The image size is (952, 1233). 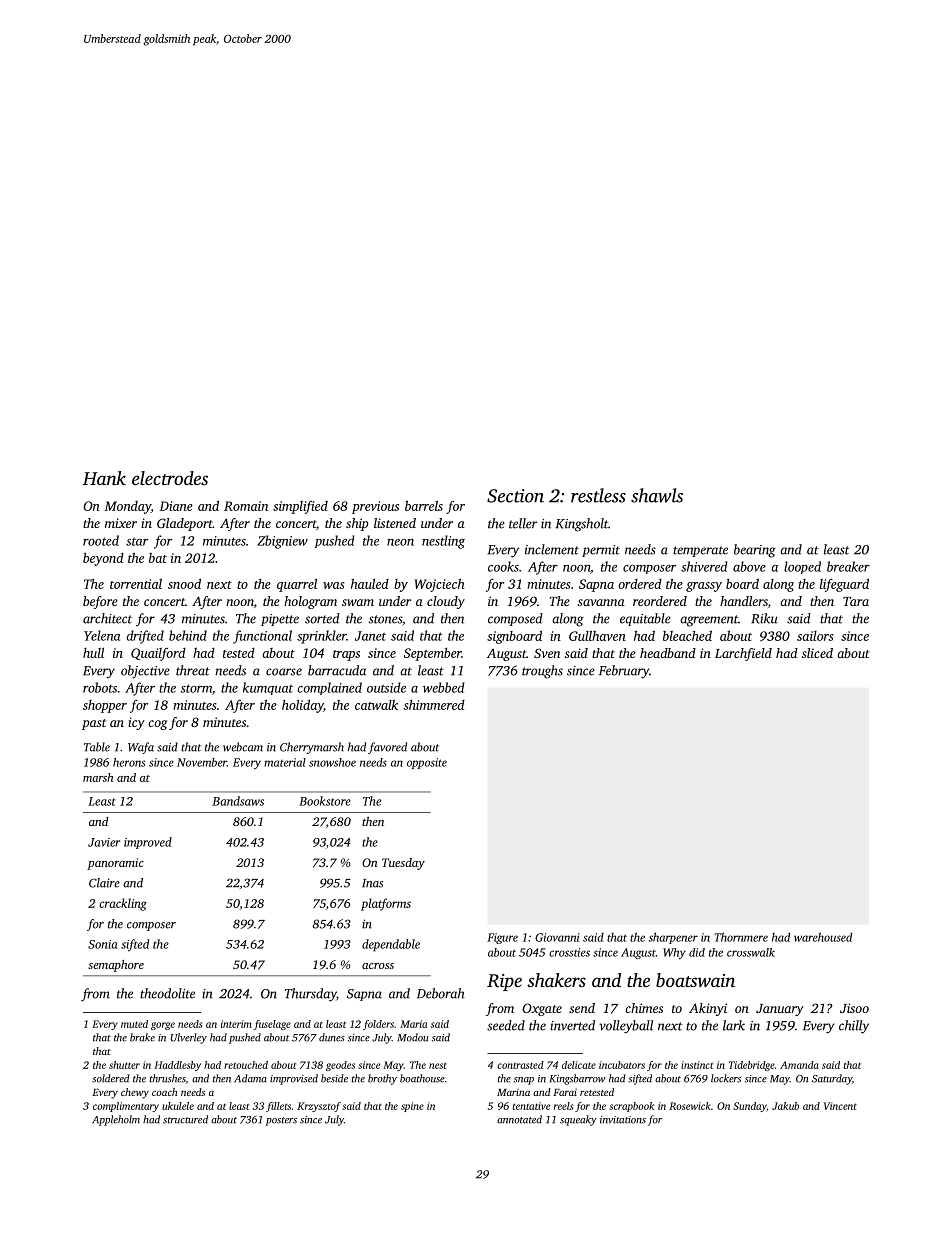 I want to click on Sonia, so click(x=102, y=944).
